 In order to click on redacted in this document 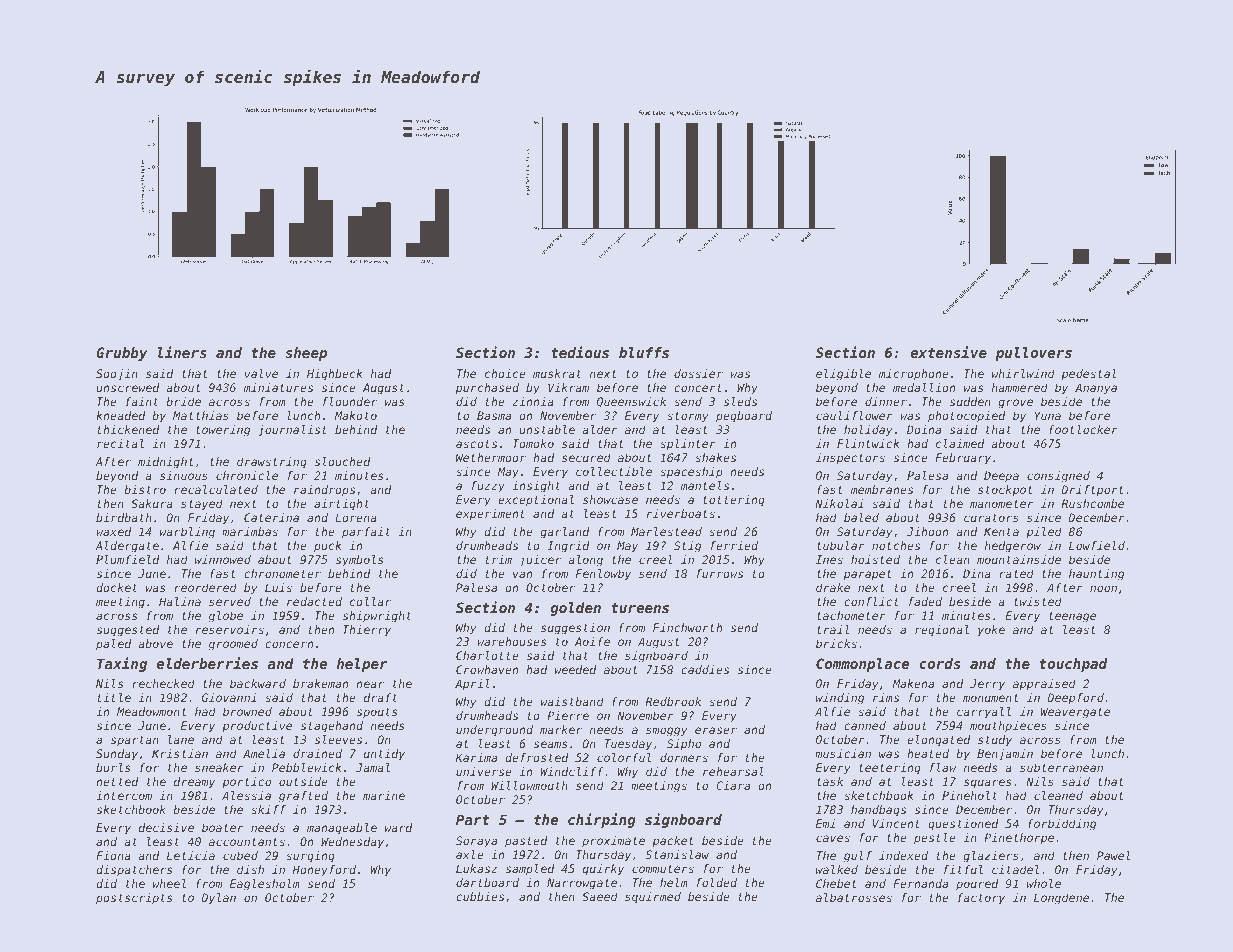, I will do `click(314, 601)`.
